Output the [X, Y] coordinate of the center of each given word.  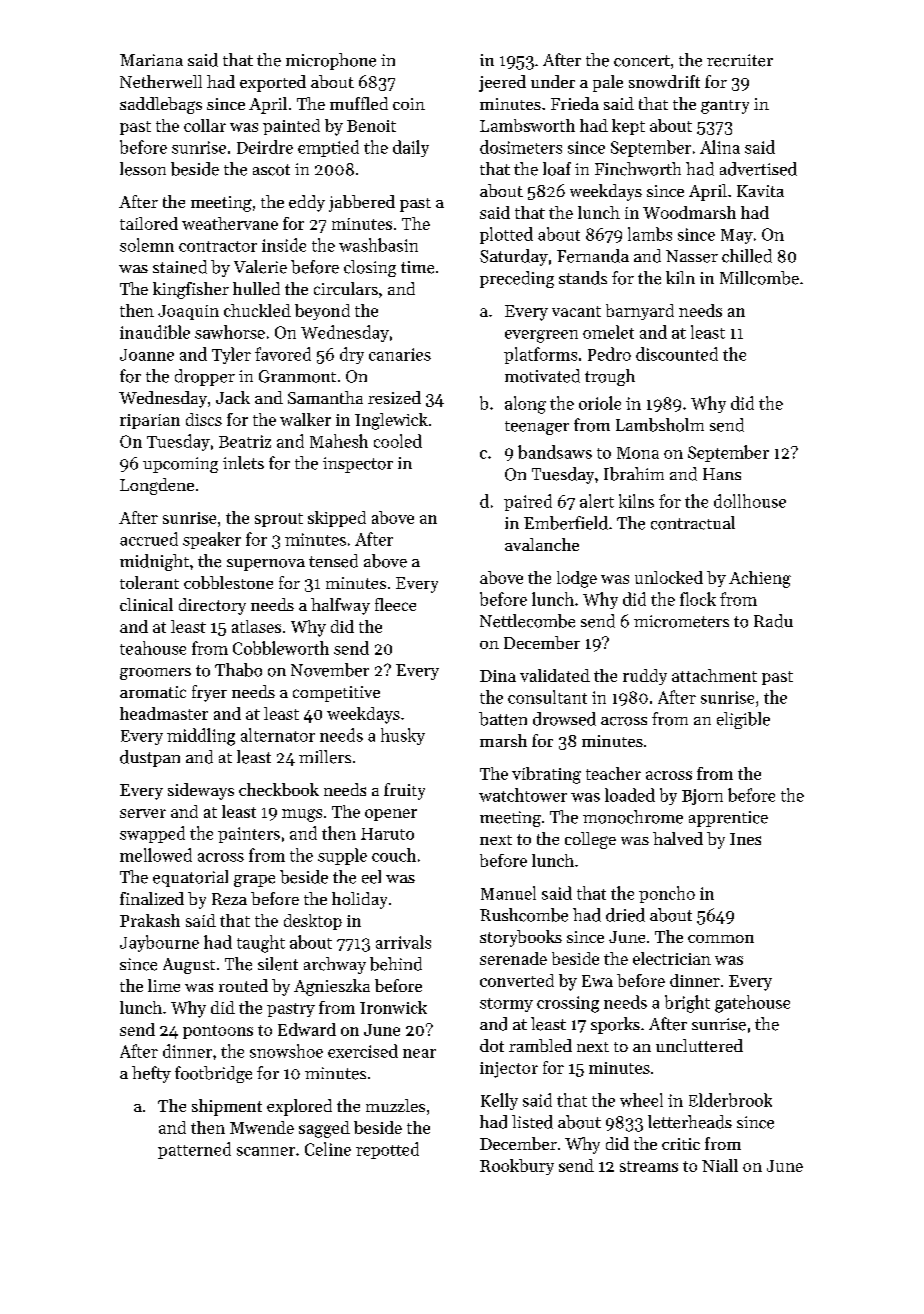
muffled [359, 103]
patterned [194, 1150]
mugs [302, 815]
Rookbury [517, 1167]
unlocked [669, 577]
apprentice [728, 819]
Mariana [151, 60]
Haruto [387, 834]
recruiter [740, 60]
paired [528, 502]
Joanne [147, 355]
